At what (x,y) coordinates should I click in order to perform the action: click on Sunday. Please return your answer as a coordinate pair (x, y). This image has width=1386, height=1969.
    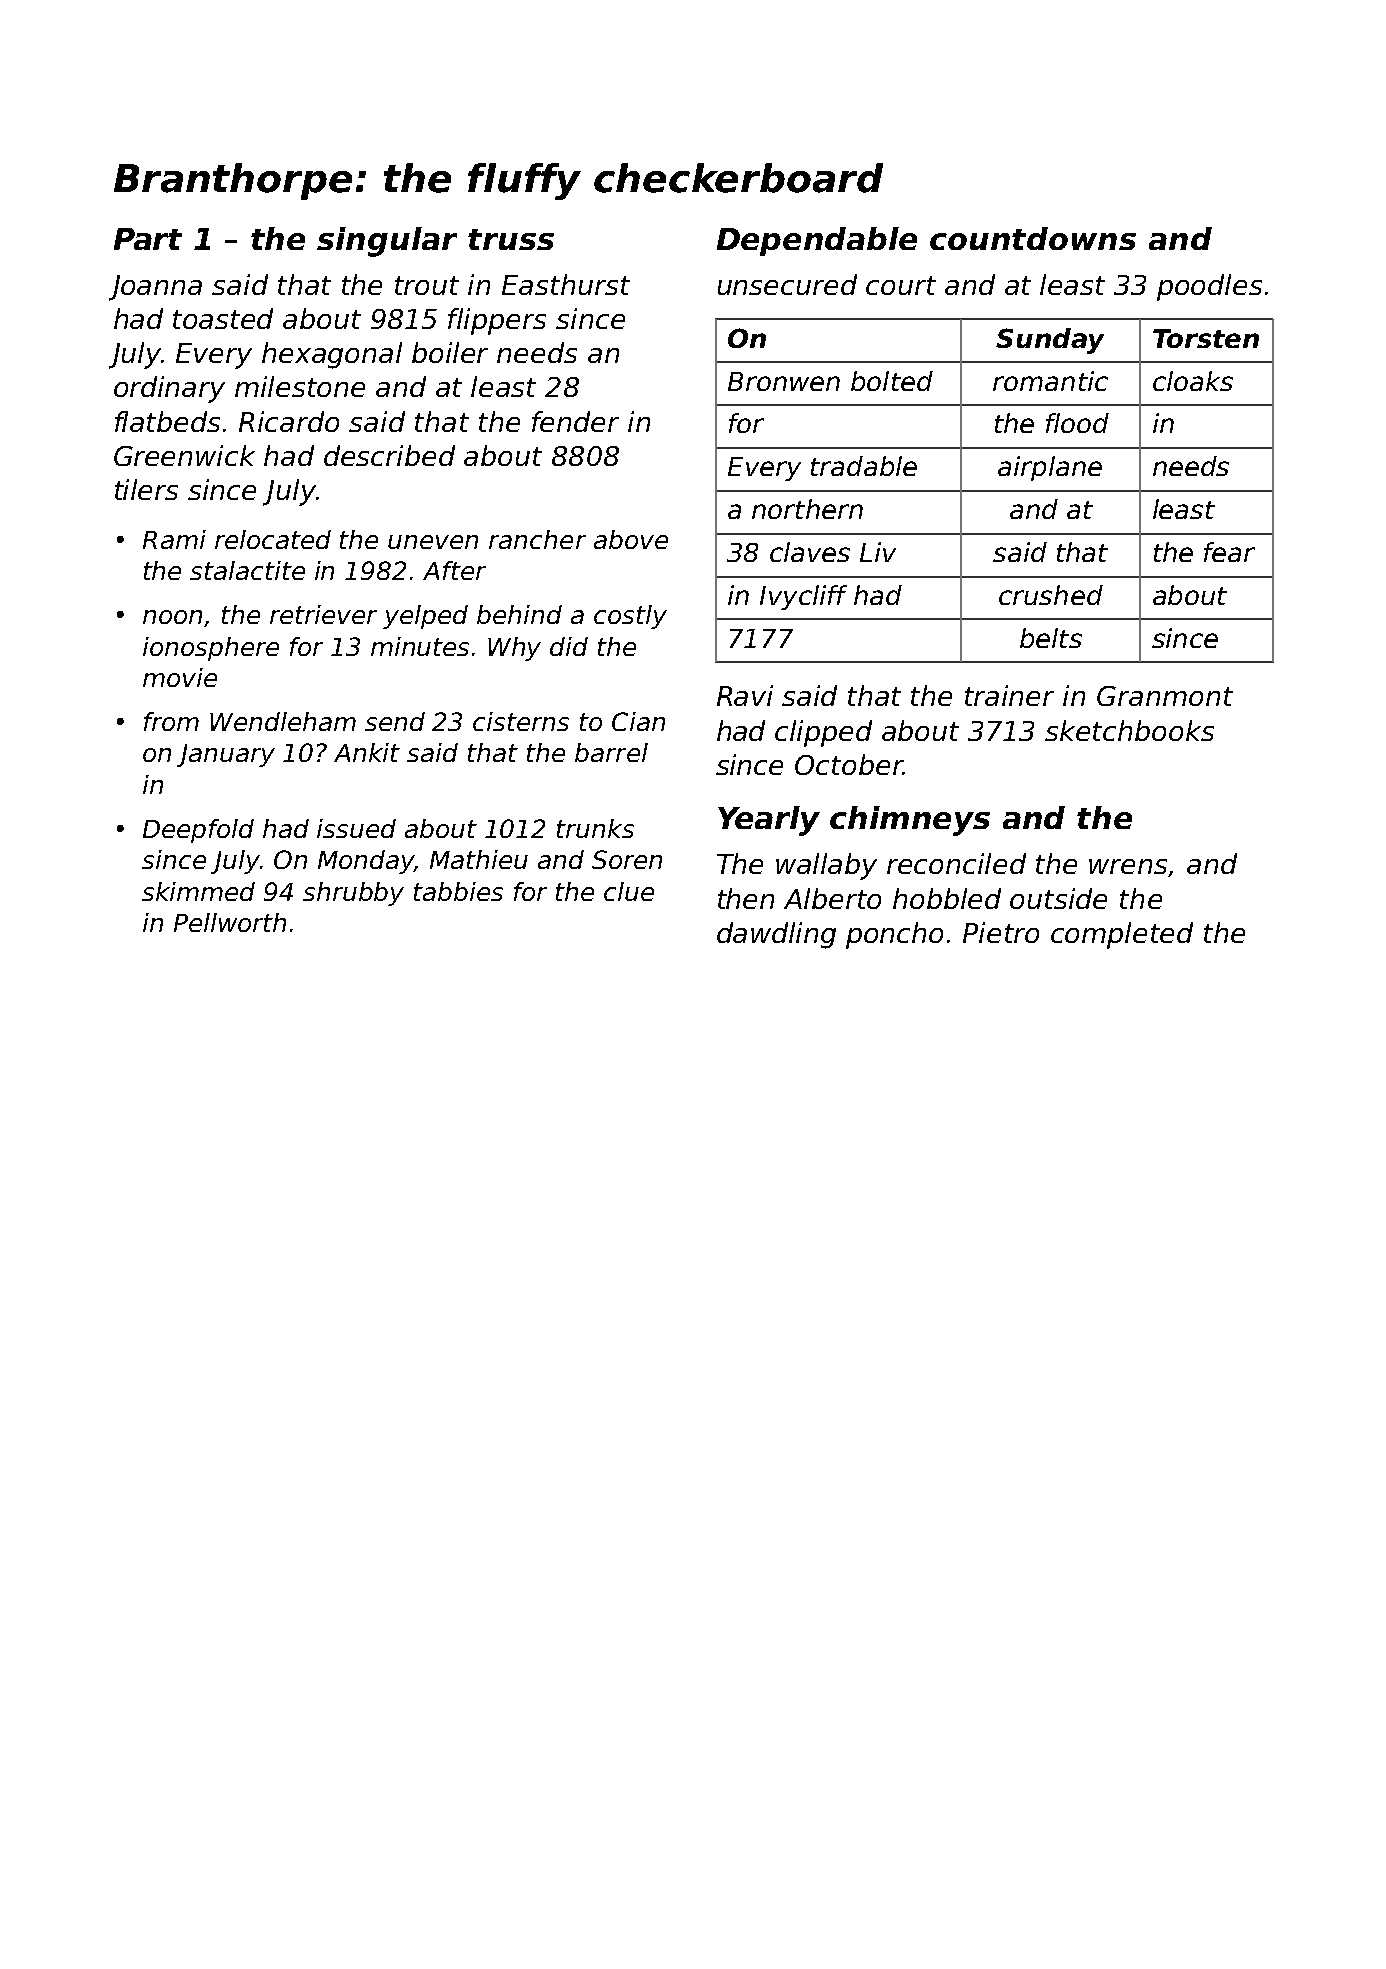
    Looking at the image, I should click on (1050, 341).
